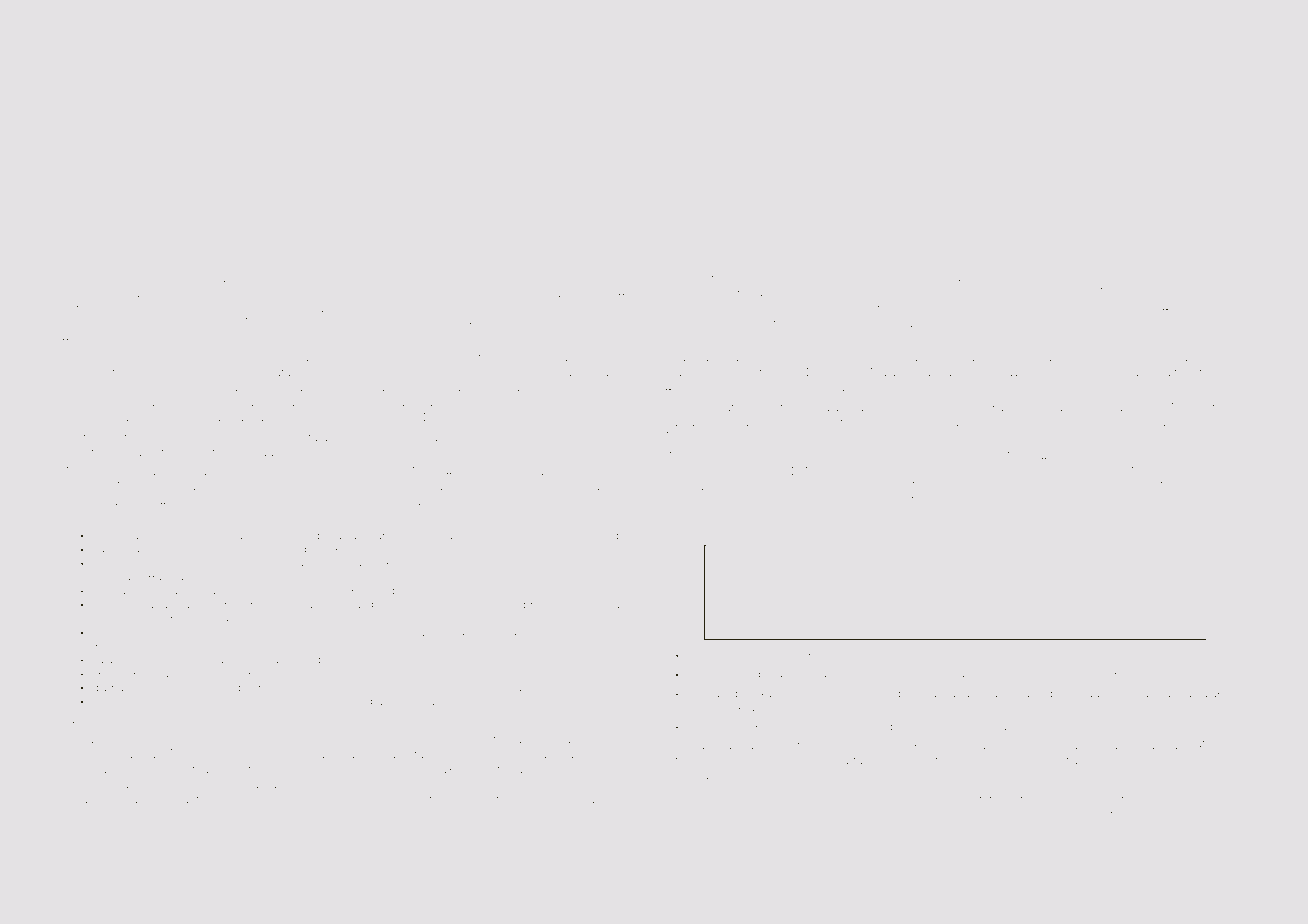  I want to click on walkway, so click(267, 785).
